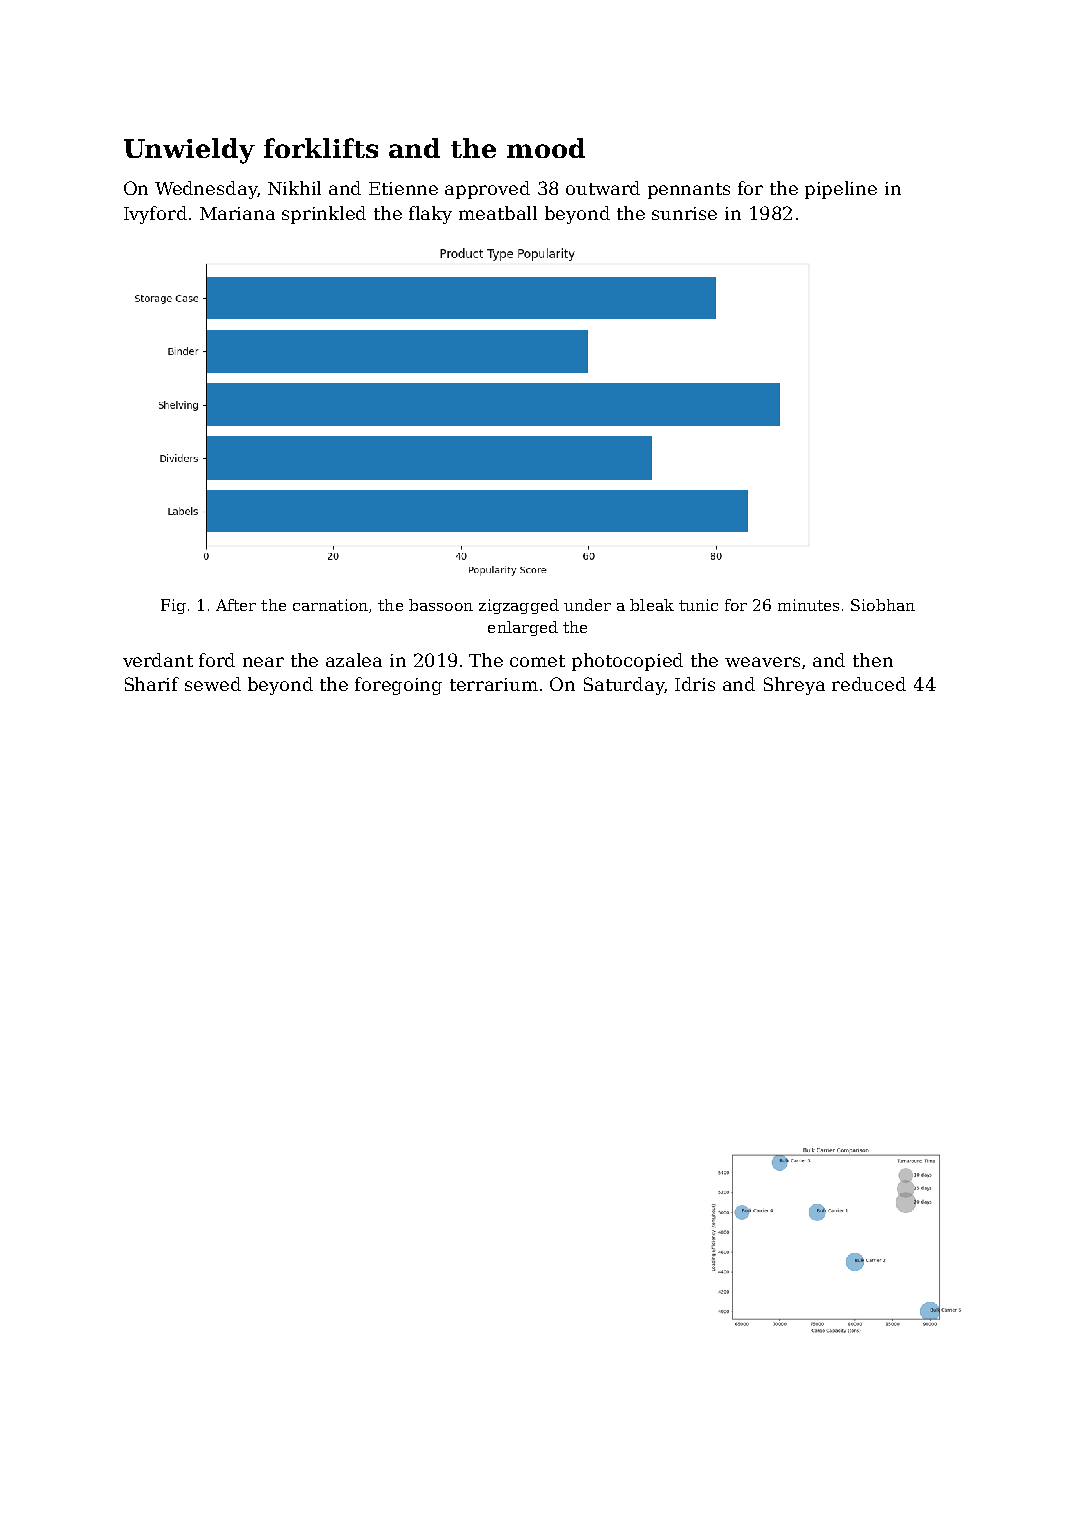 This document has width=1076, height=1522. I want to click on terrarium, so click(494, 684).
